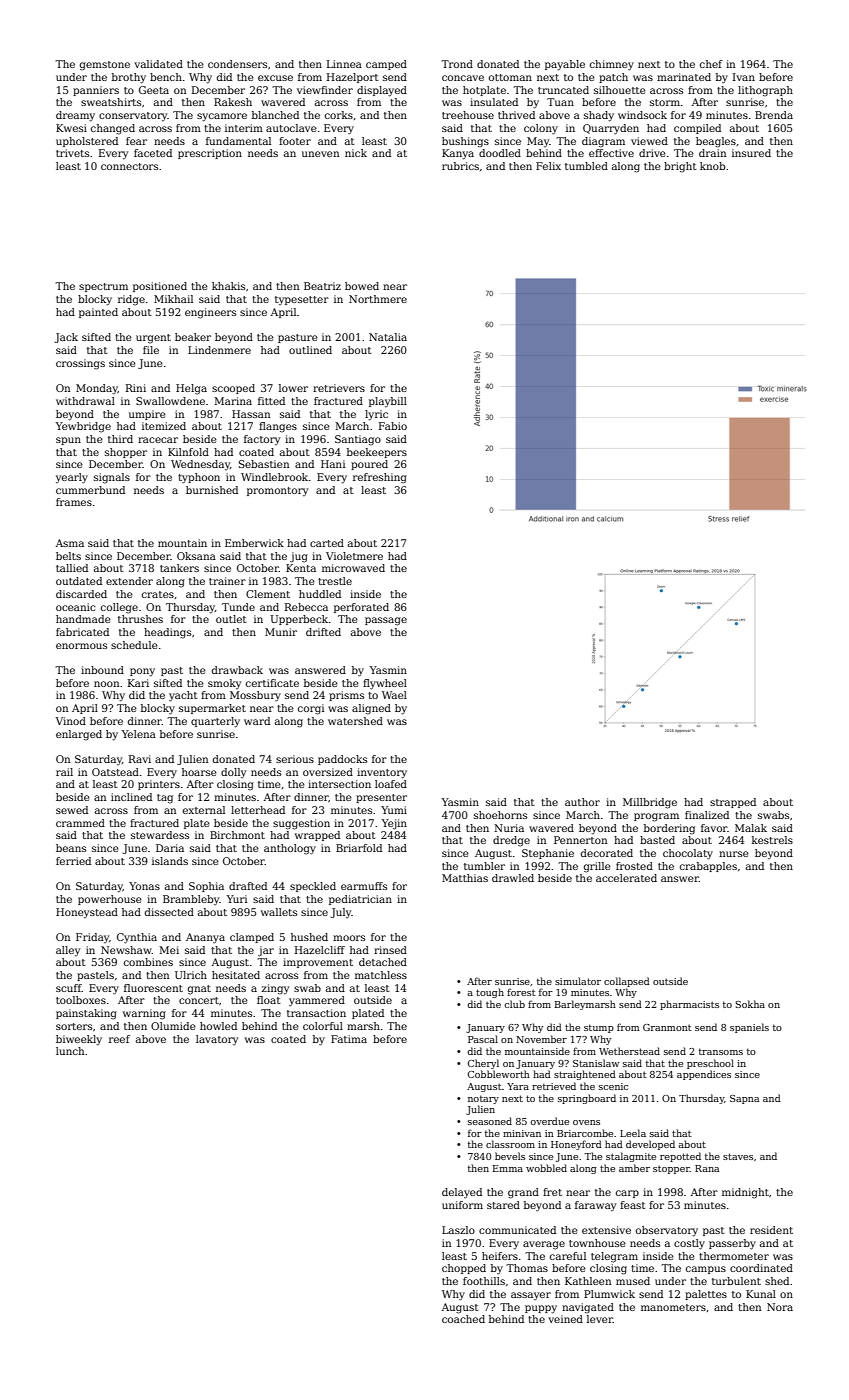 The image size is (849, 1400). I want to click on author, so click(582, 802).
